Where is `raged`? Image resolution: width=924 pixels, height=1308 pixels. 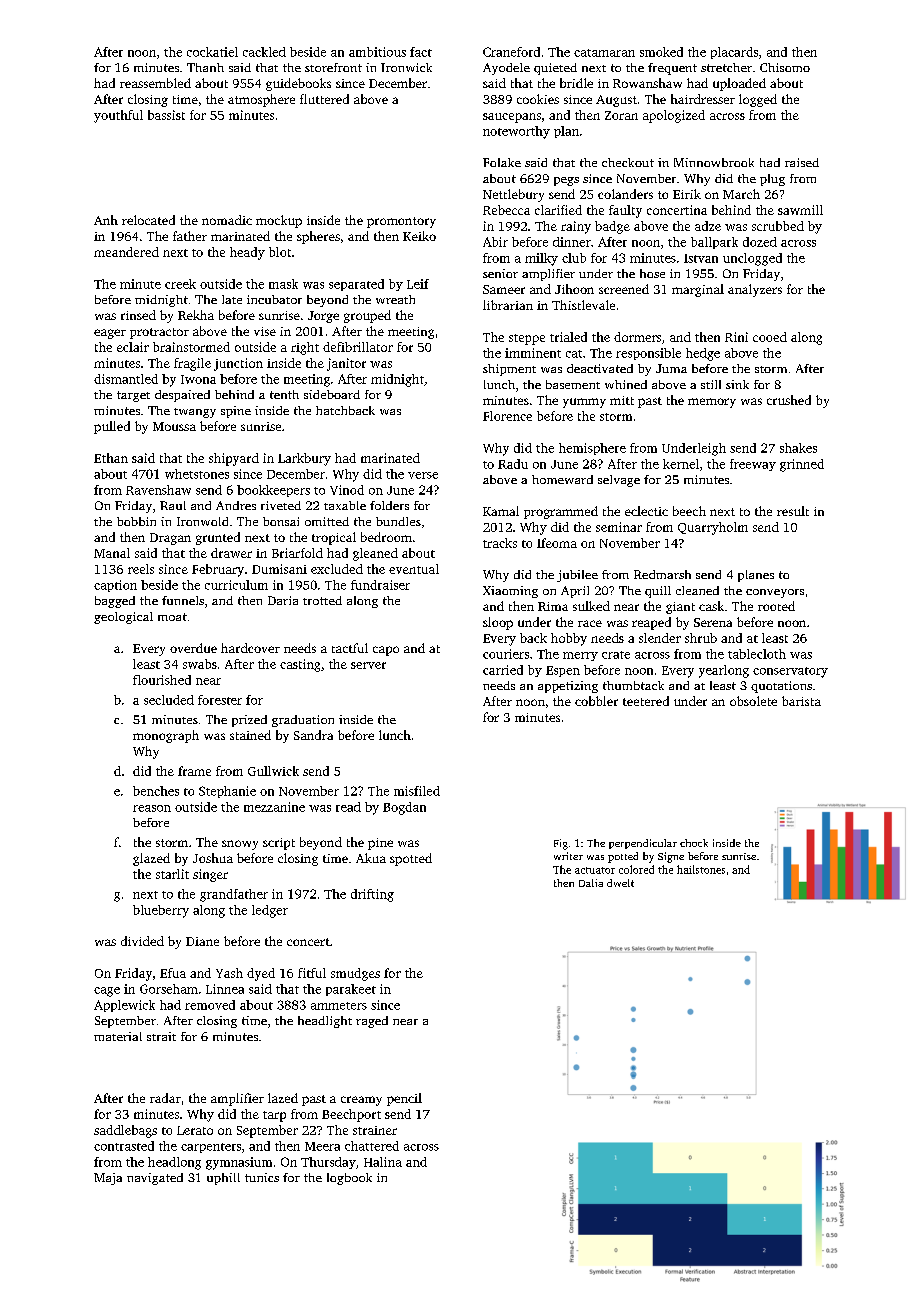 raged is located at coordinates (372, 1022).
